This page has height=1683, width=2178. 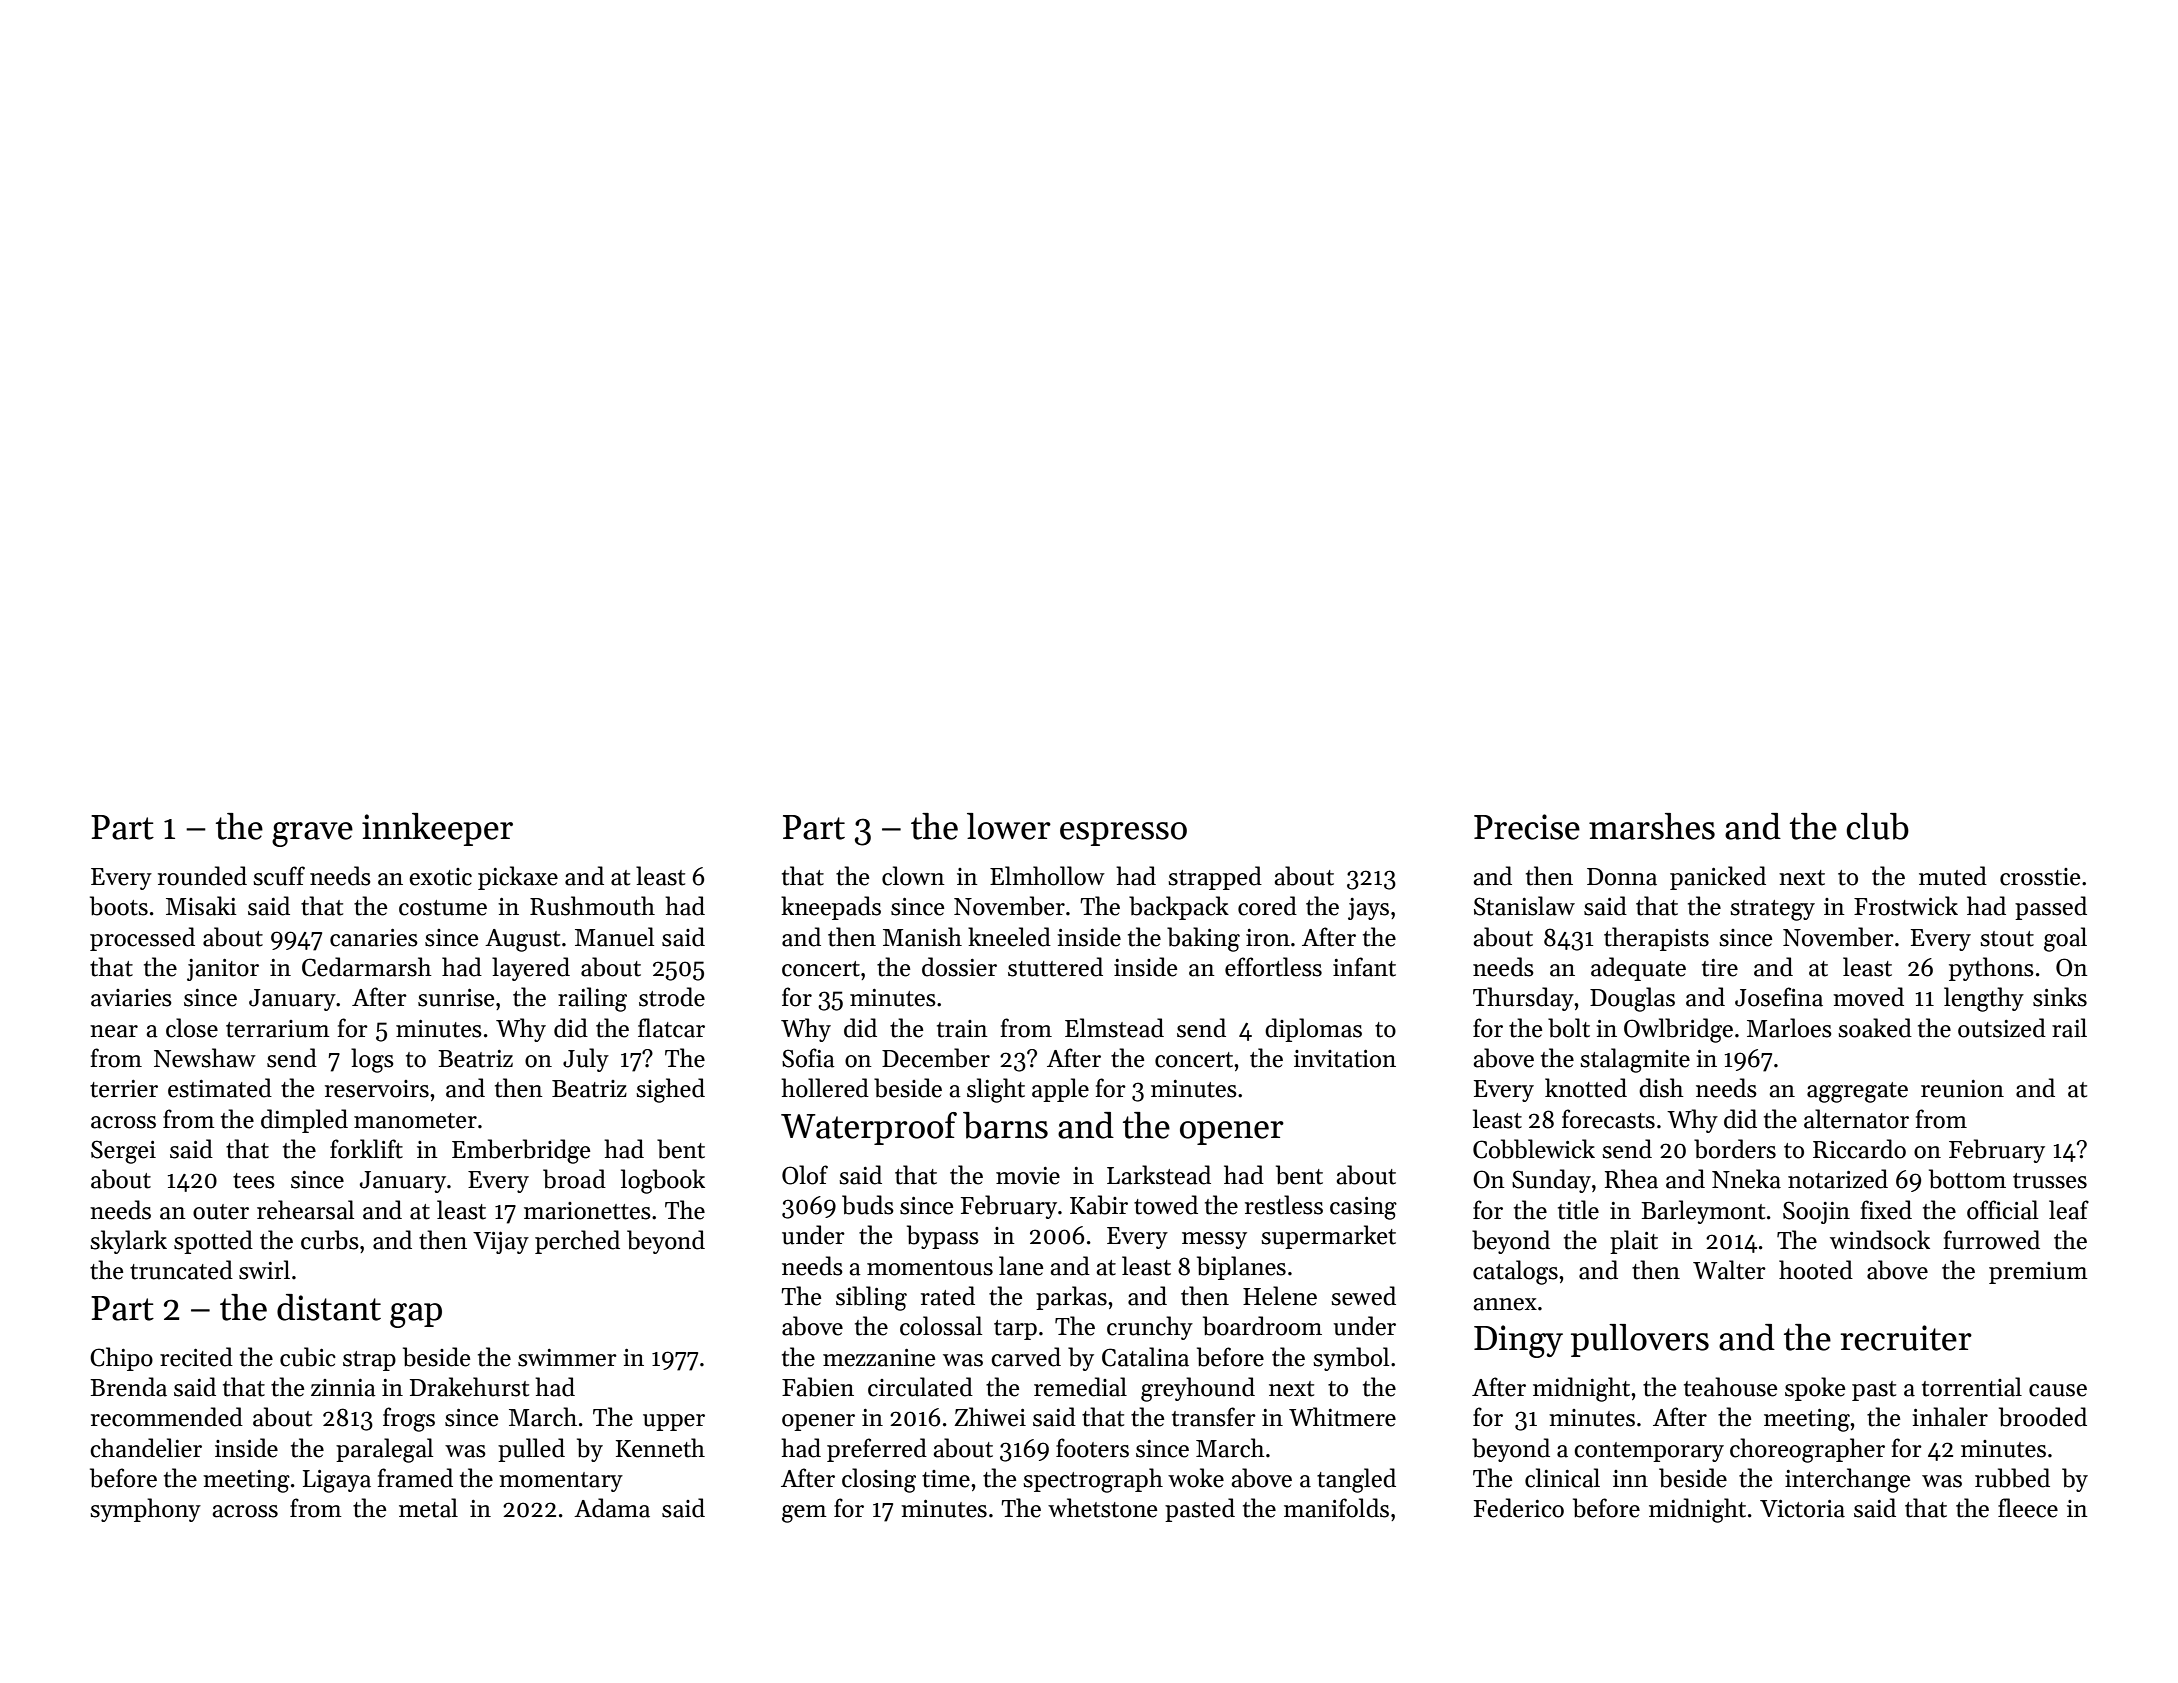 I want to click on exotic, so click(x=440, y=877).
